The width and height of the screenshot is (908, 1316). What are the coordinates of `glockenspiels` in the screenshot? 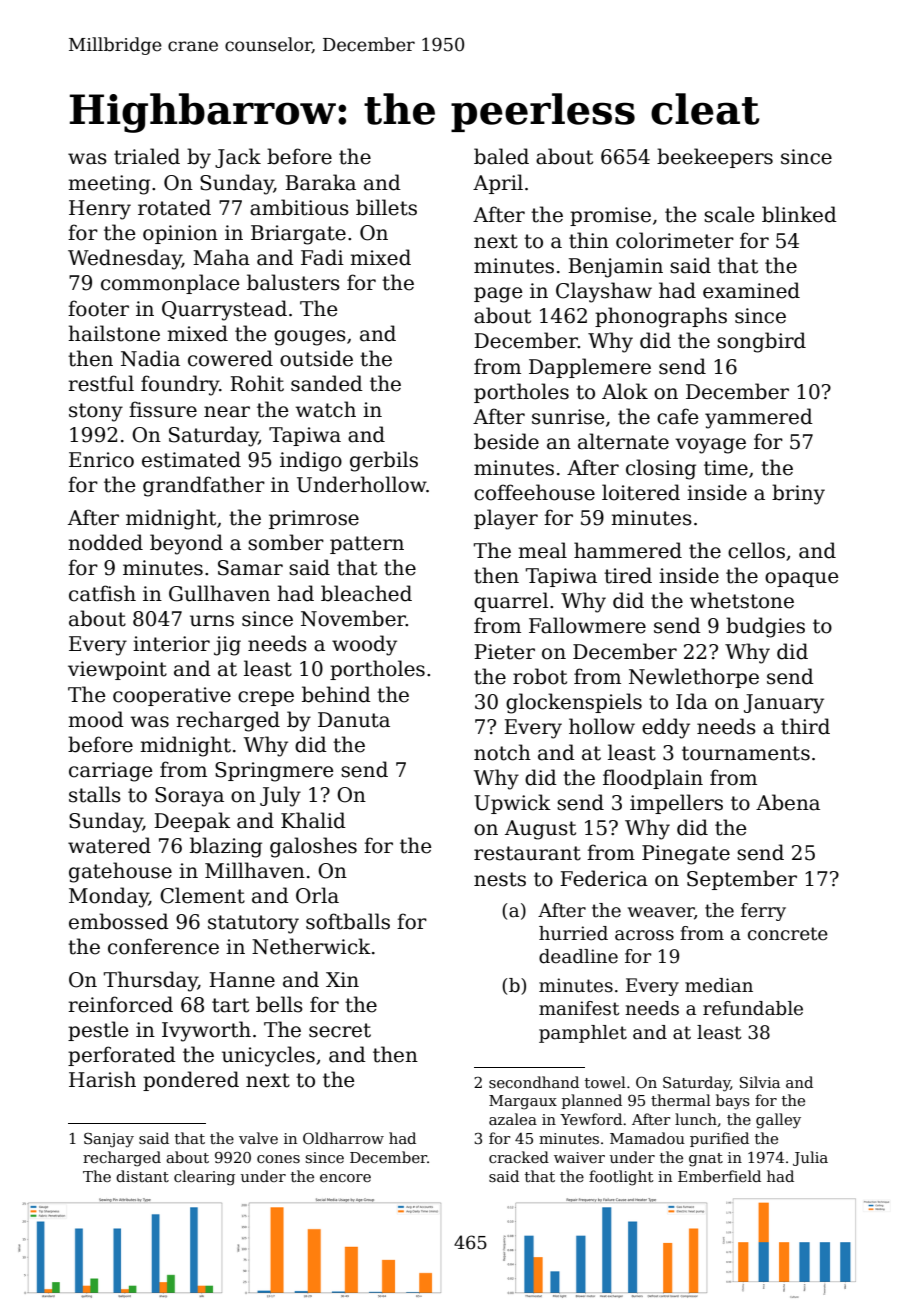 It's located at (574, 703).
